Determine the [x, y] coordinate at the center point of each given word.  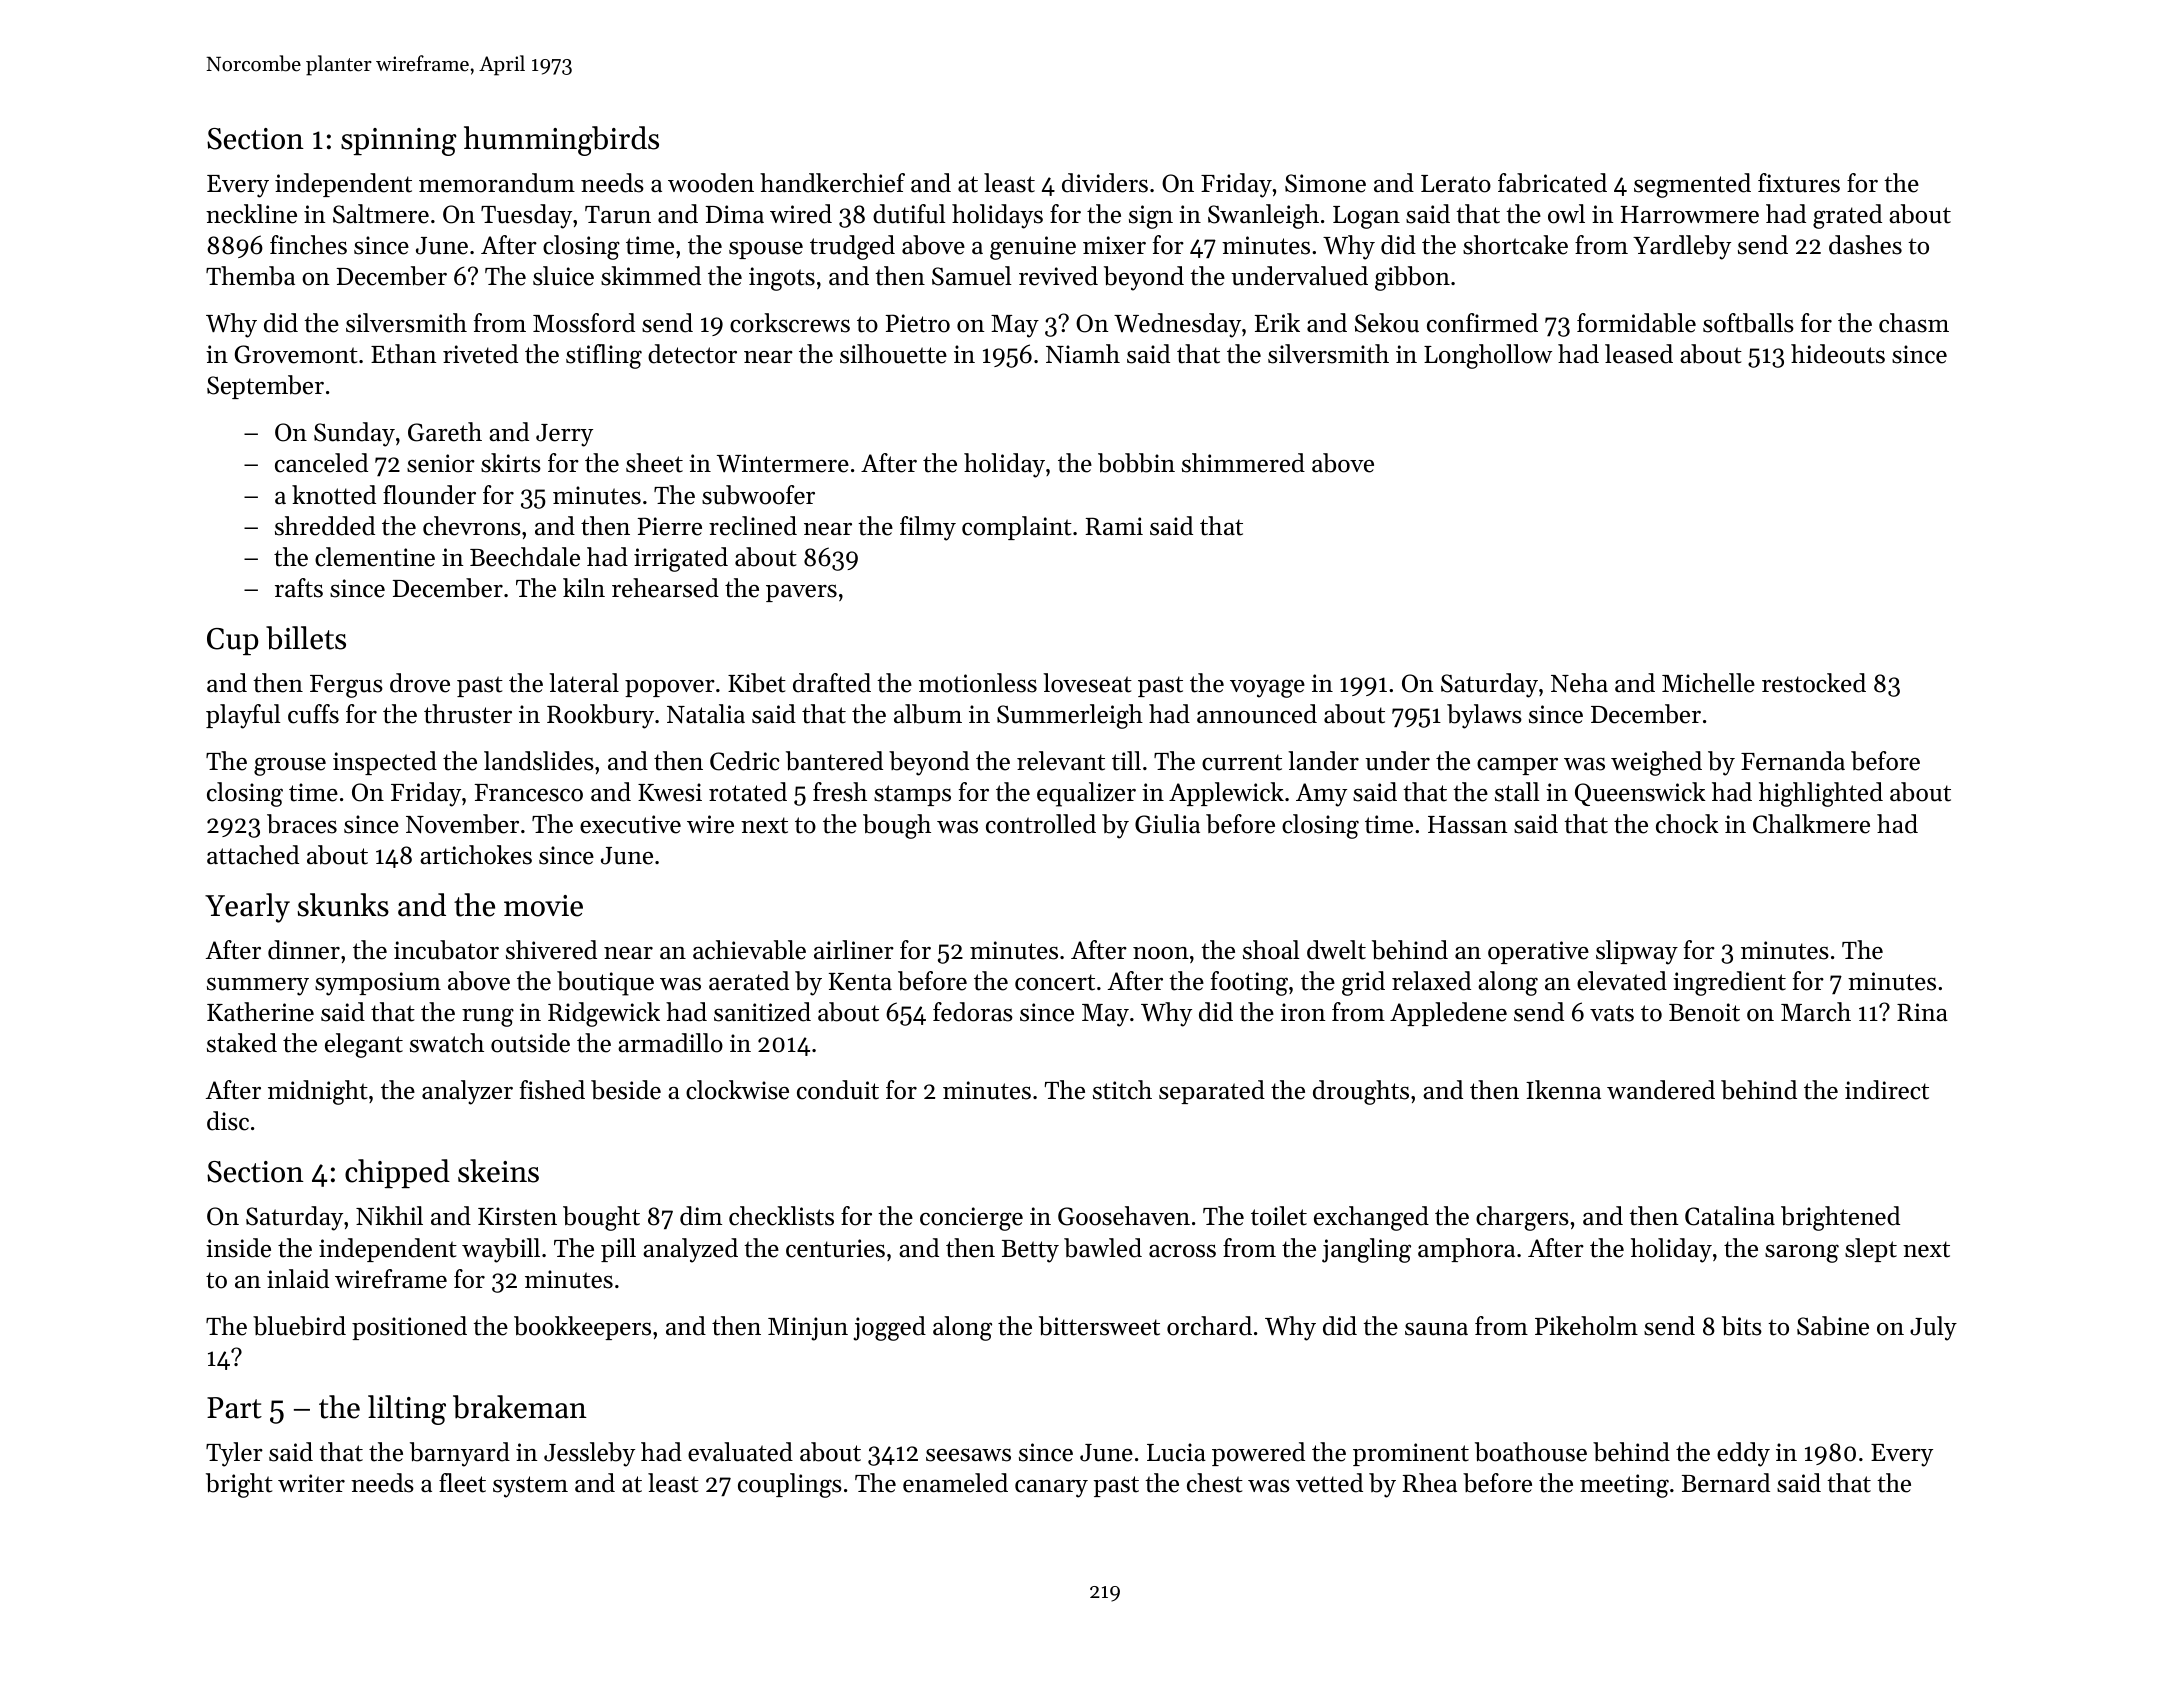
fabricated [1552, 183]
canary [1051, 1489]
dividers [1105, 183]
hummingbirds [561, 141]
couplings [790, 1485]
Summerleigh [1070, 716]
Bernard [1726, 1483]
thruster [468, 714]
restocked [1814, 683]
